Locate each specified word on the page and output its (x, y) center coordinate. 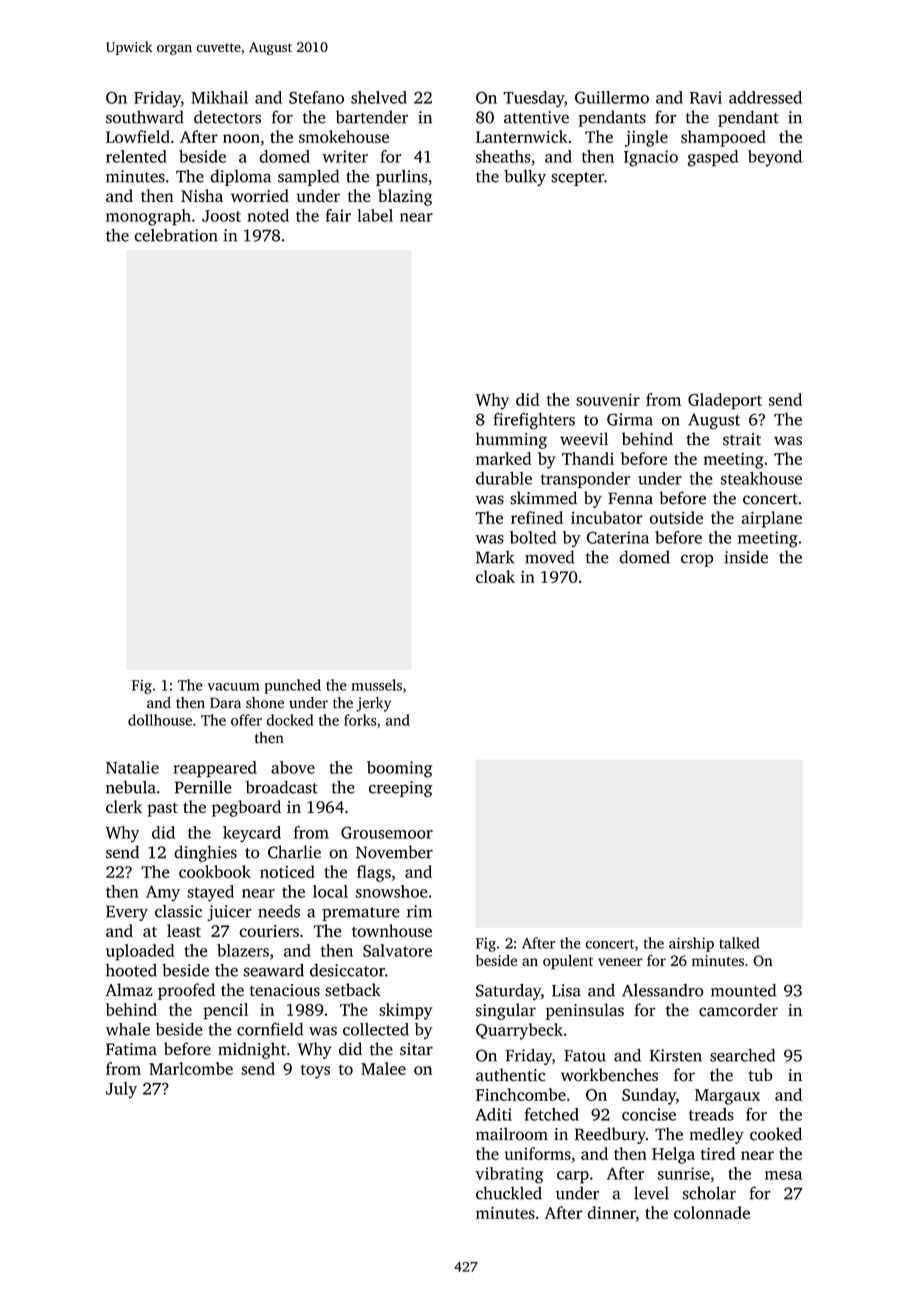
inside (746, 557)
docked (290, 720)
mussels (376, 685)
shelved (379, 97)
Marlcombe (191, 1068)
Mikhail (219, 97)
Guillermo (612, 97)
